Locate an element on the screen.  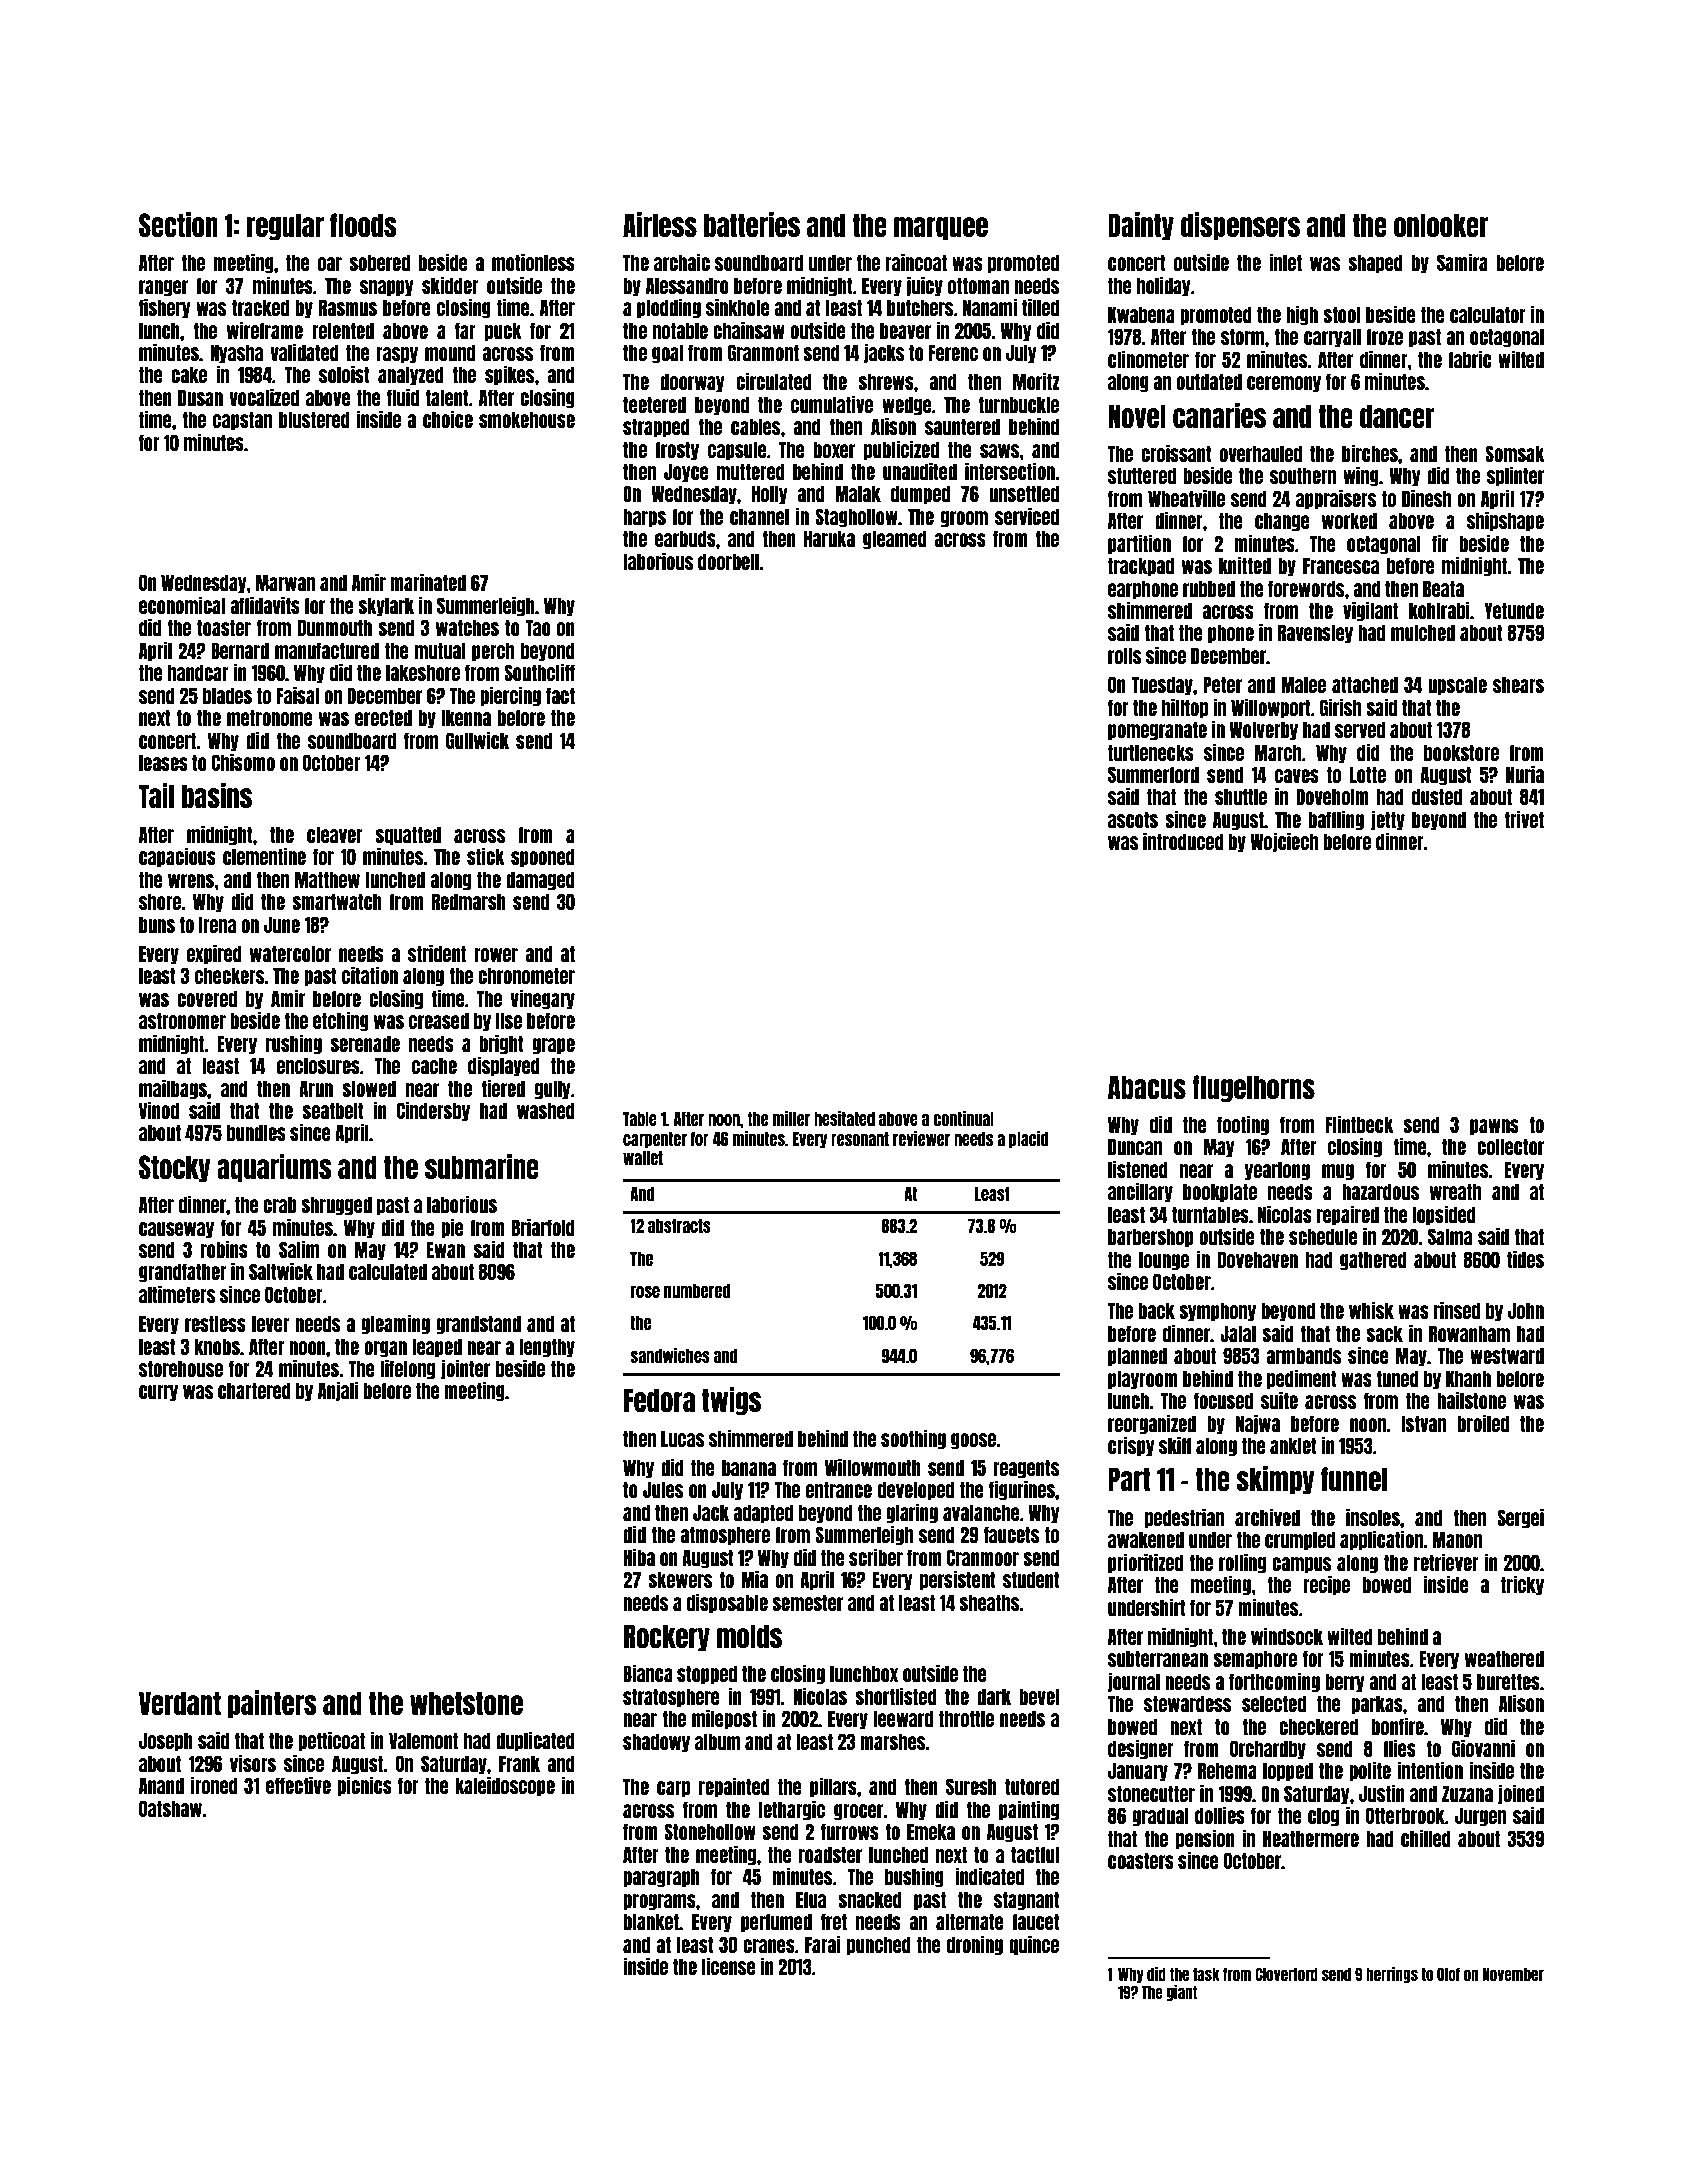
shrews is located at coordinates (886, 381).
